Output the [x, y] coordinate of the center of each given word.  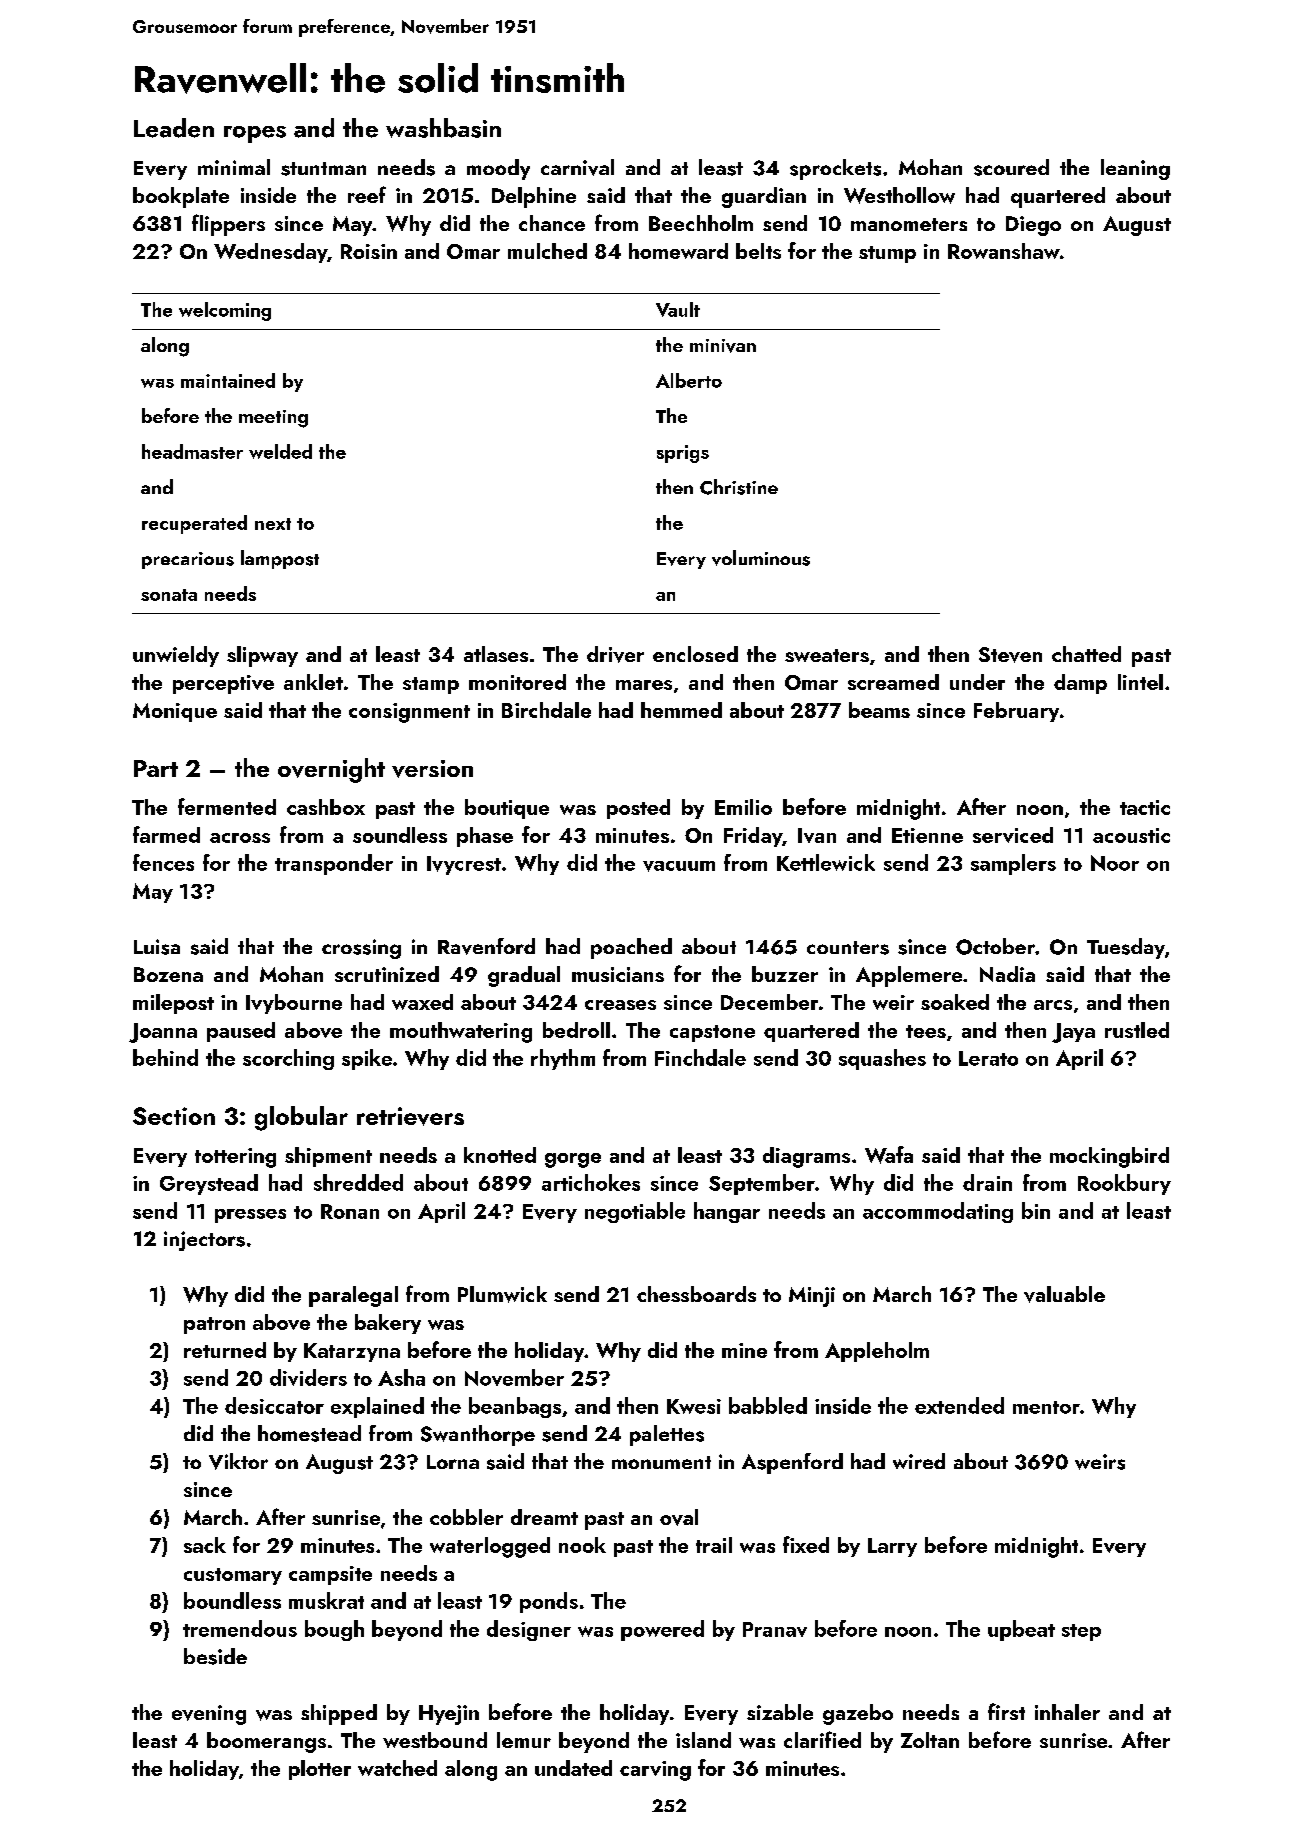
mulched [547, 251]
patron [214, 1325]
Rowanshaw [1004, 251]
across [240, 838]
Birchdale [546, 710]
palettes [667, 1435]
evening [209, 1715]
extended [959, 1405]
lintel [1140, 682]
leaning [1135, 169]
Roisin [369, 251]
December [769, 1002]
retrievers [410, 1116]
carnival [577, 167]
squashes [882, 1059]
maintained [228, 380]
